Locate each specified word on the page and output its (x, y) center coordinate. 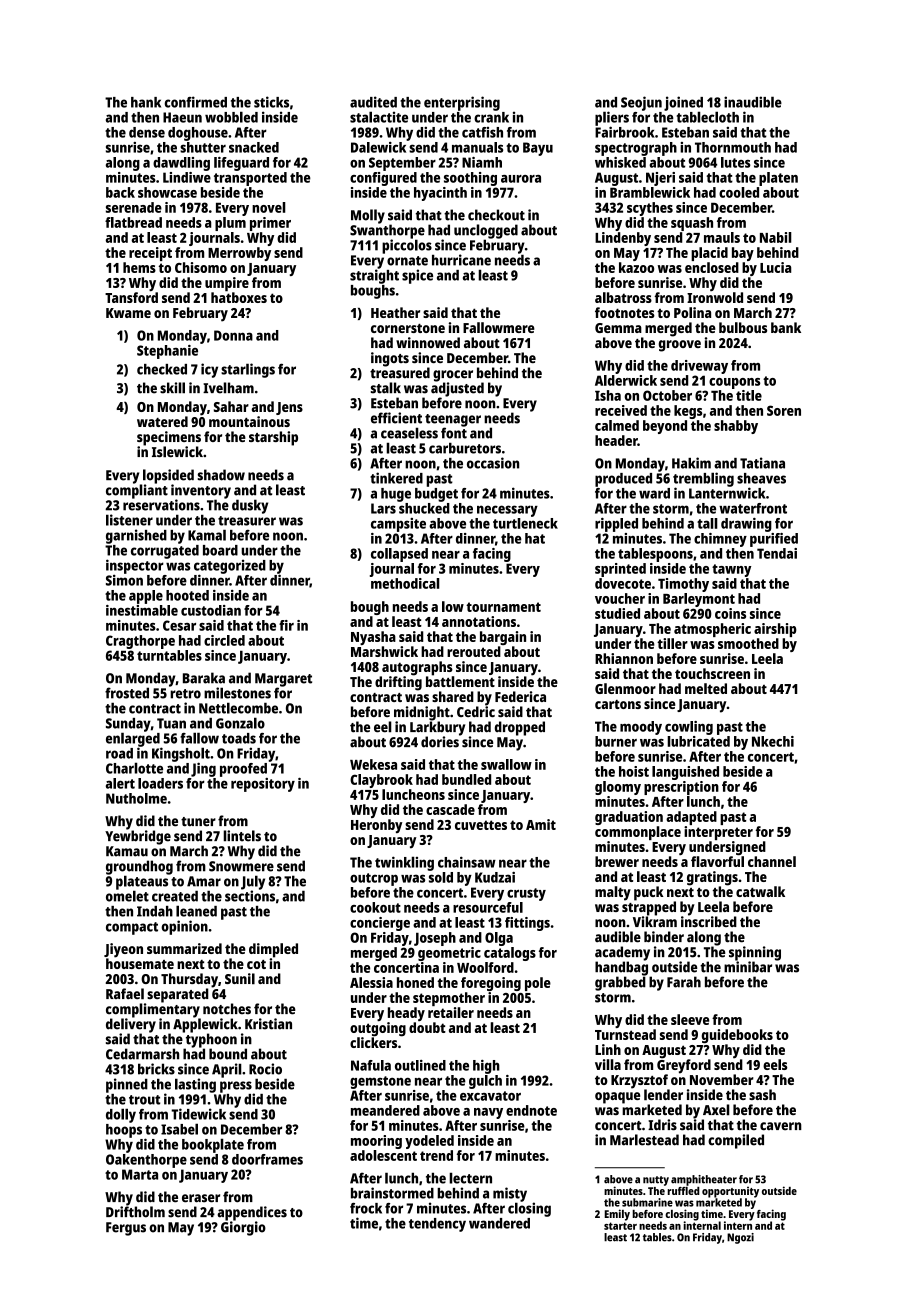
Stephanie (167, 352)
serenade (134, 207)
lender (663, 1095)
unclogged (486, 231)
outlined (420, 1065)
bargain (503, 638)
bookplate (213, 1145)
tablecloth (708, 117)
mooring (376, 1142)
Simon (124, 580)
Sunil (240, 979)
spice (417, 276)
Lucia (775, 267)
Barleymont (699, 600)
